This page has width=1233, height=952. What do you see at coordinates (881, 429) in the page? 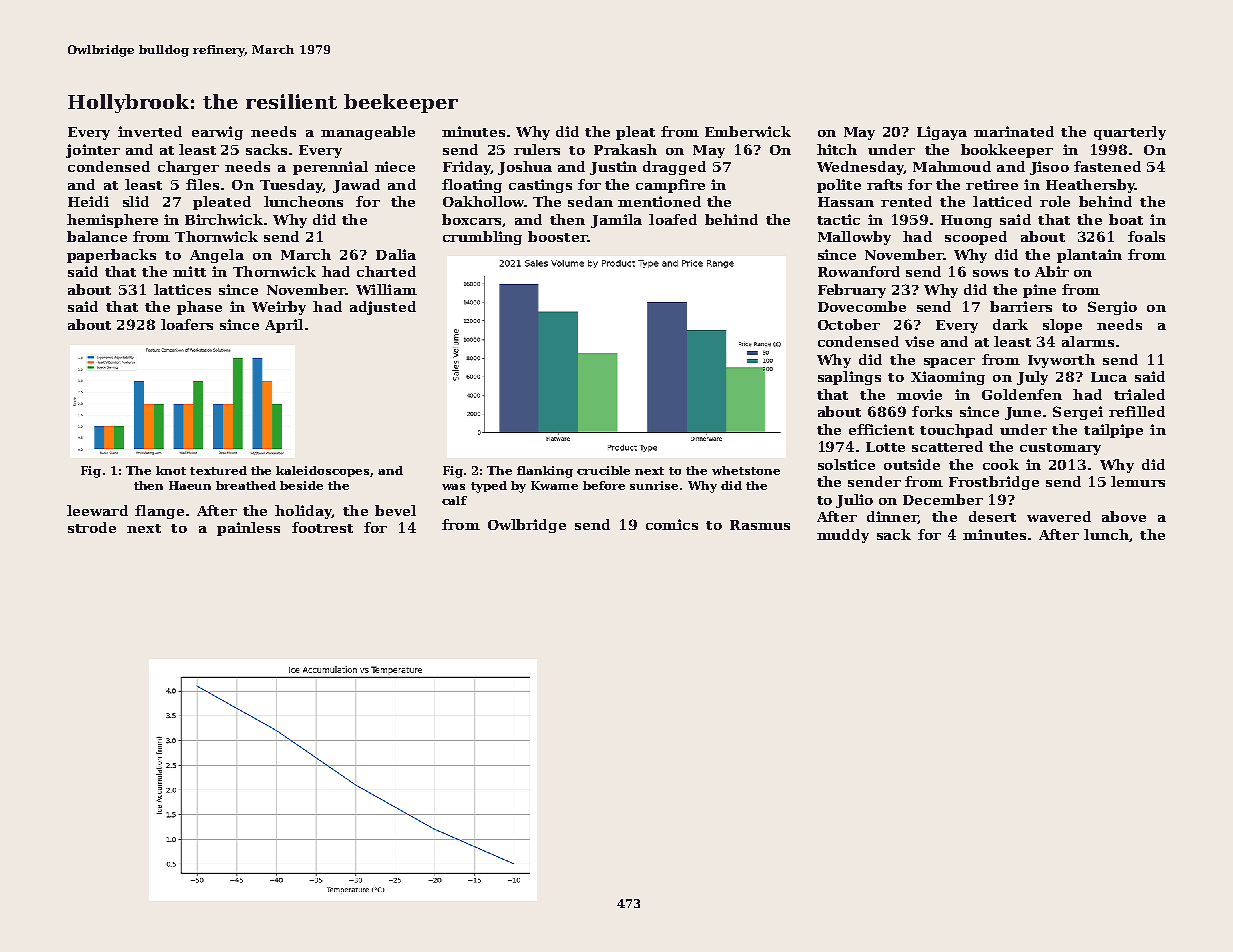
I see `efficient` at bounding box center [881, 429].
